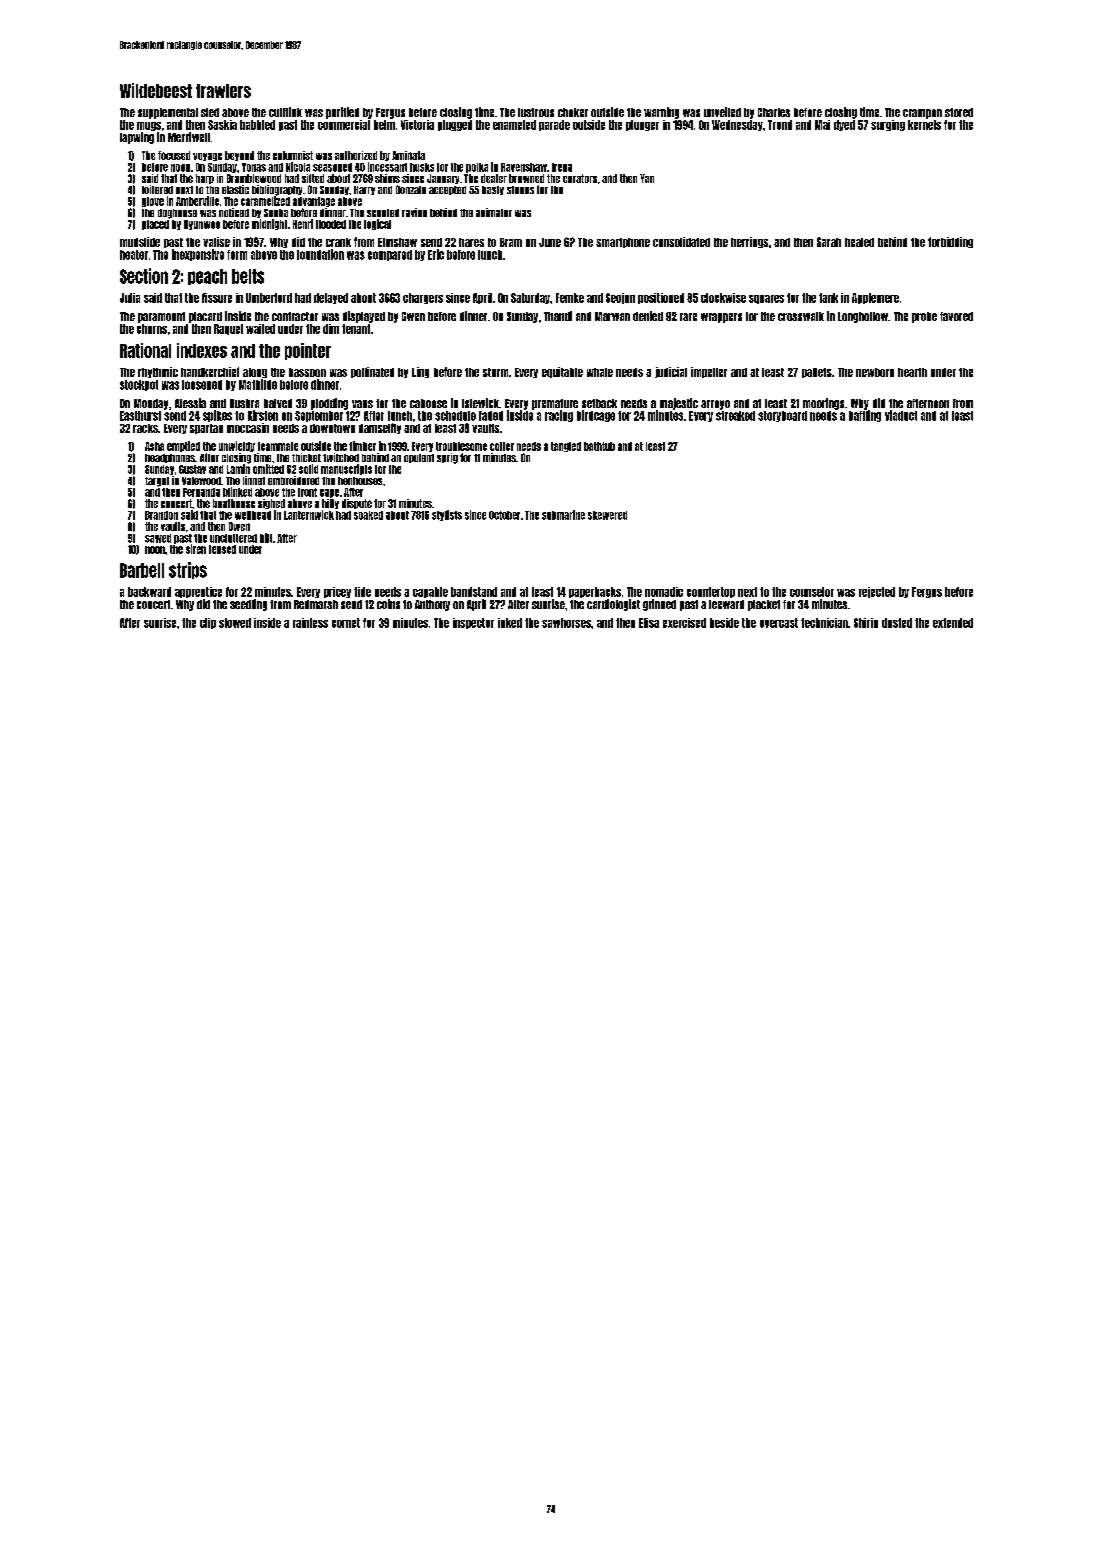  I want to click on Raquel, so click(228, 329).
